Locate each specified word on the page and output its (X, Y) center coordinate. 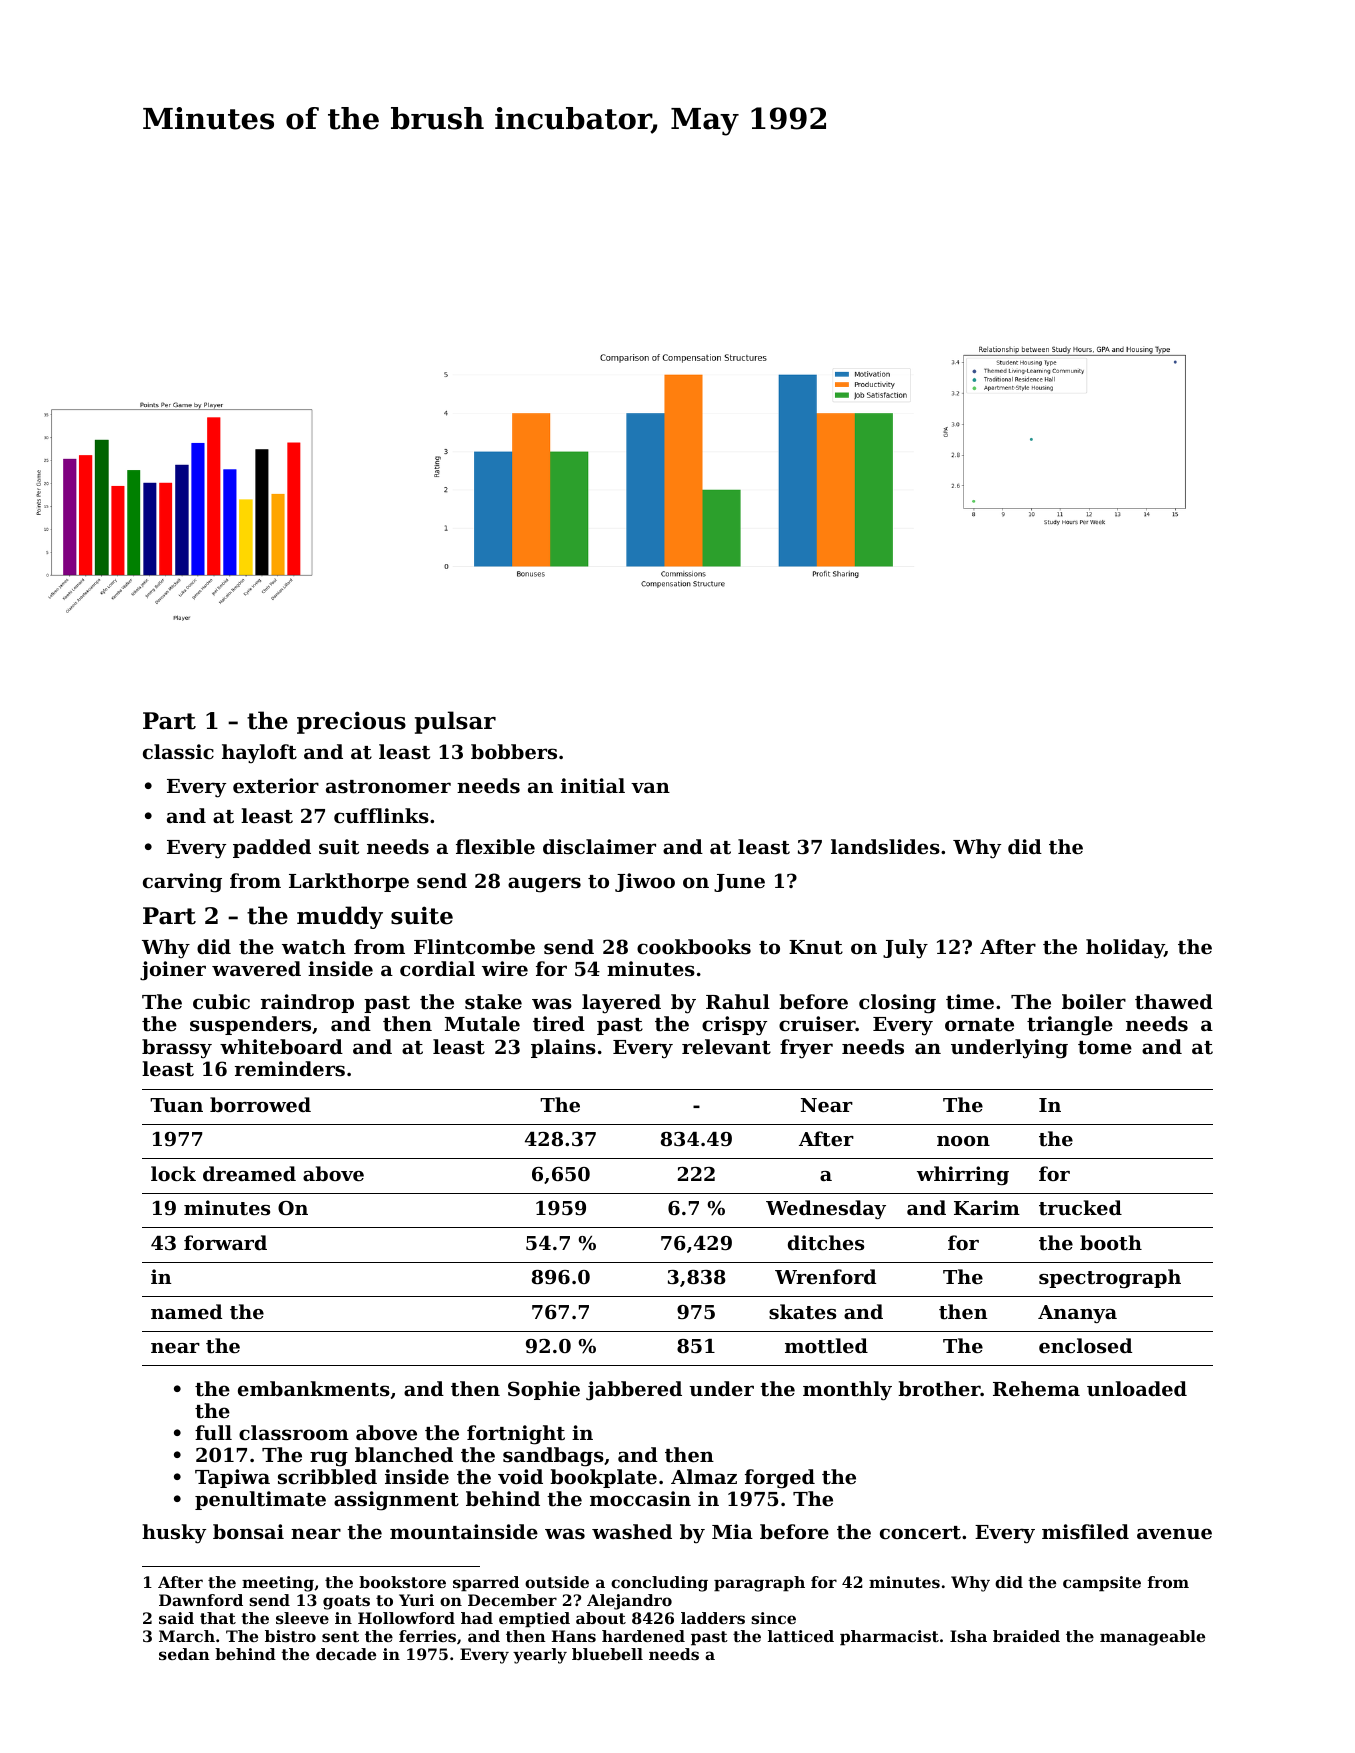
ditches (826, 1243)
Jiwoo (645, 882)
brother (939, 1389)
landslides (885, 847)
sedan (184, 1654)
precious (351, 722)
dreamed (249, 1173)
